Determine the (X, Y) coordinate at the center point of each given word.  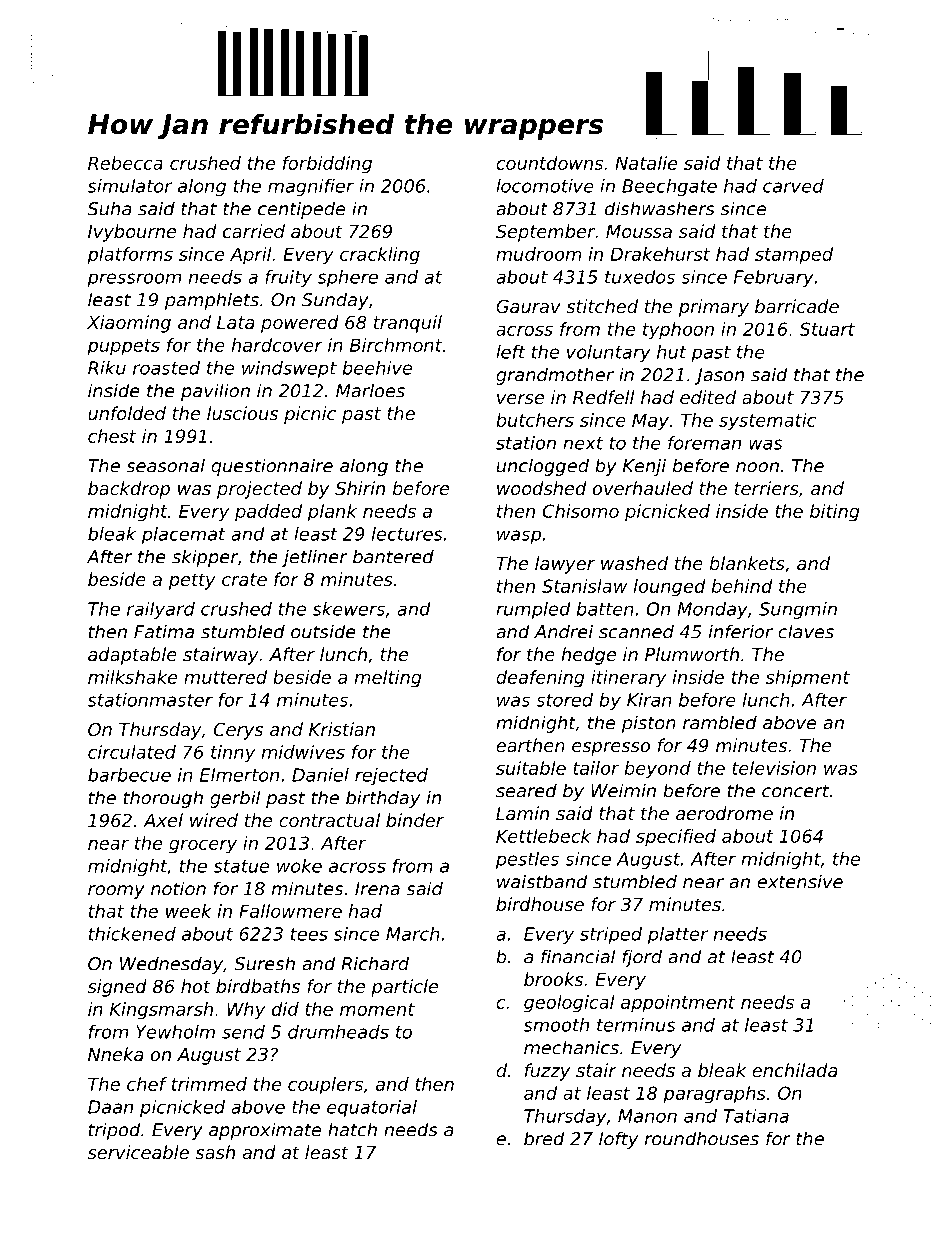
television (774, 768)
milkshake (132, 677)
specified (676, 838)
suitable (531, 768)
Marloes (370, 390)
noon (757, 467)
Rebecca (125, 163)
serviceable (138, 1152)
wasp (519, 537)
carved (793, 186)
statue (241, 866)
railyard (161, 610)
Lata (235, 322)
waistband (542, 881)
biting (835, 513)
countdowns (549, 163)
